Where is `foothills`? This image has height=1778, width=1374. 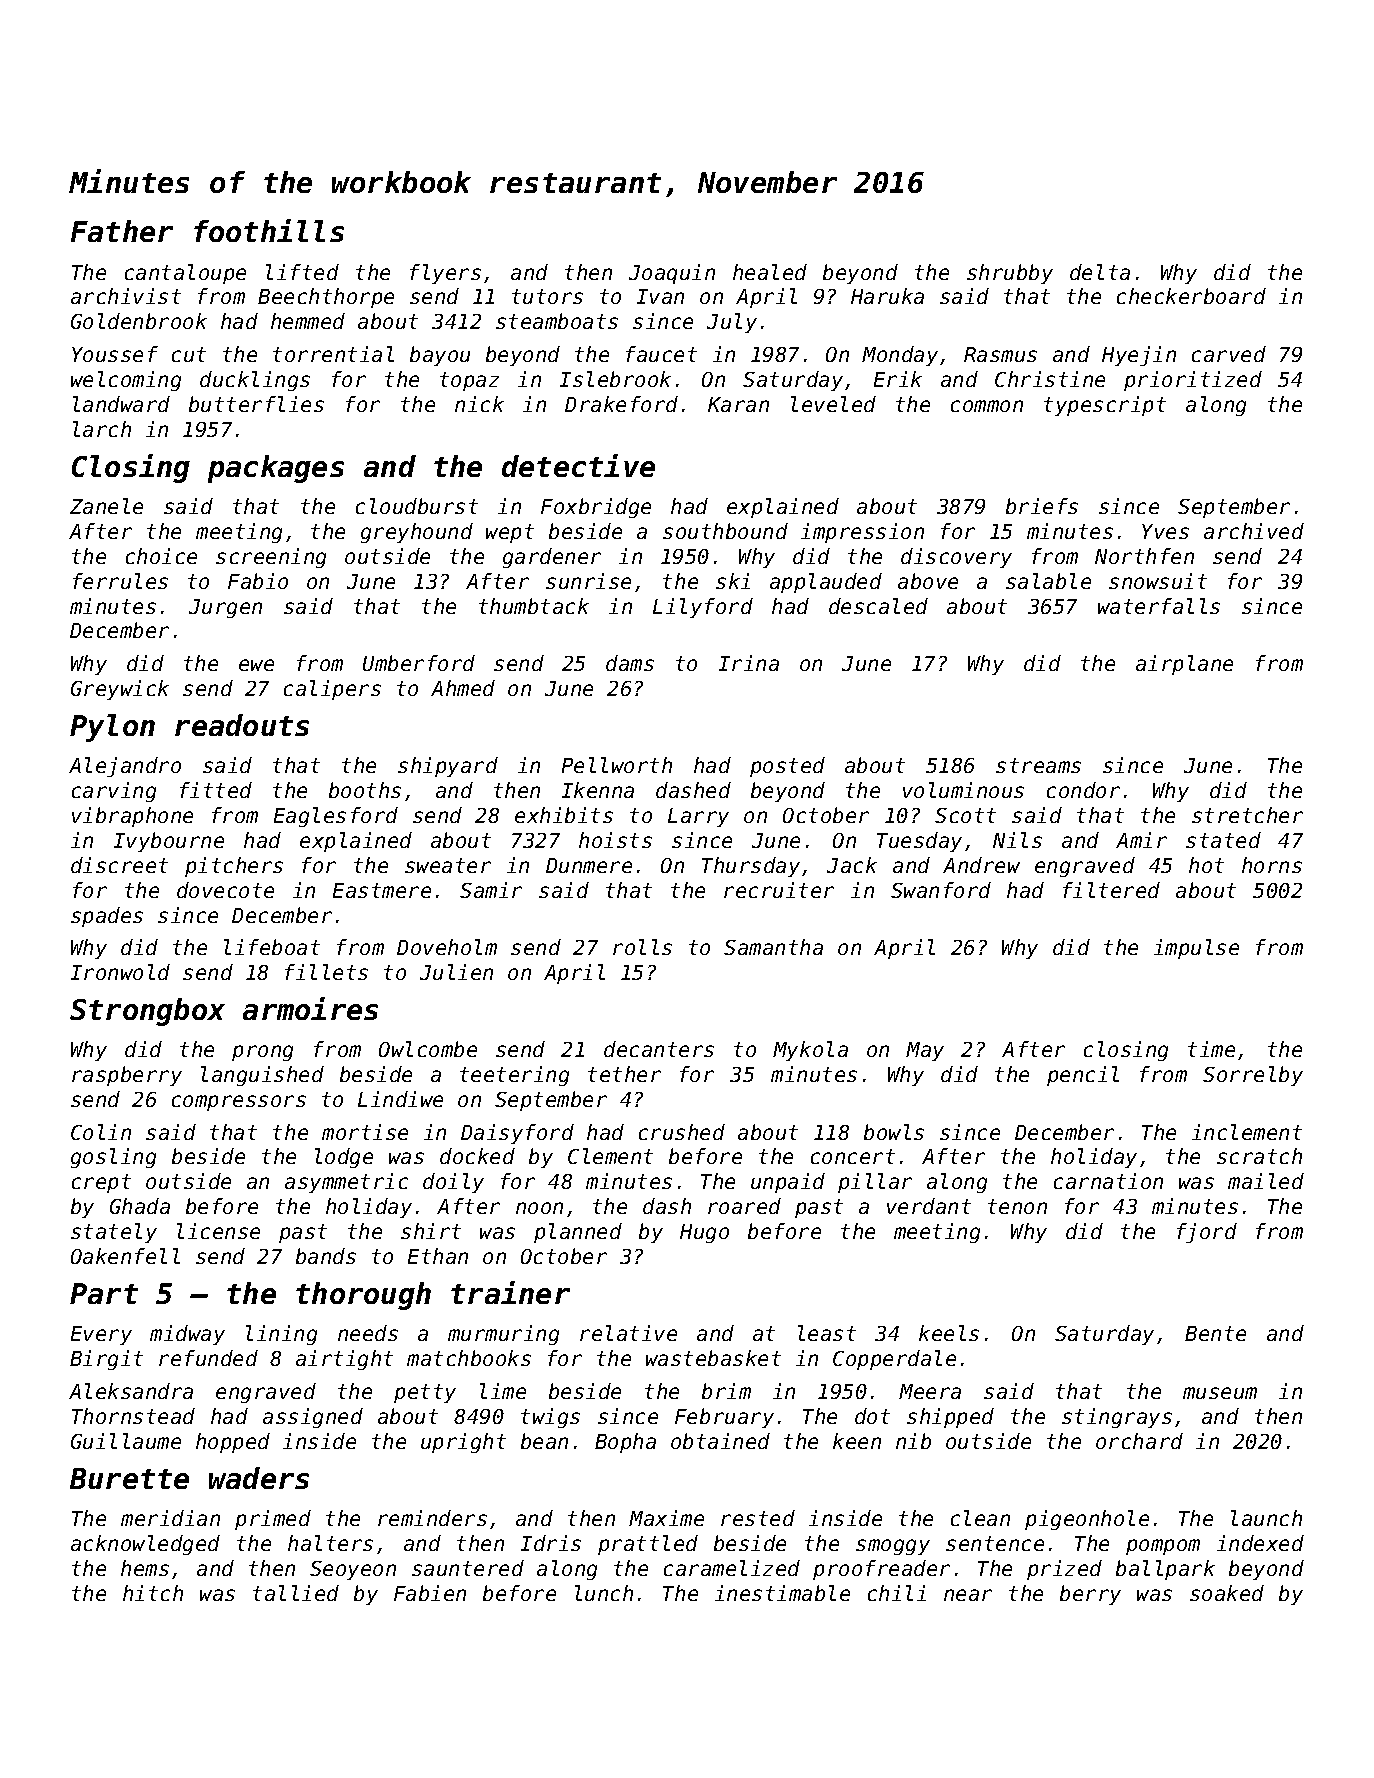 foothills is located at coordinates (269, 230).
